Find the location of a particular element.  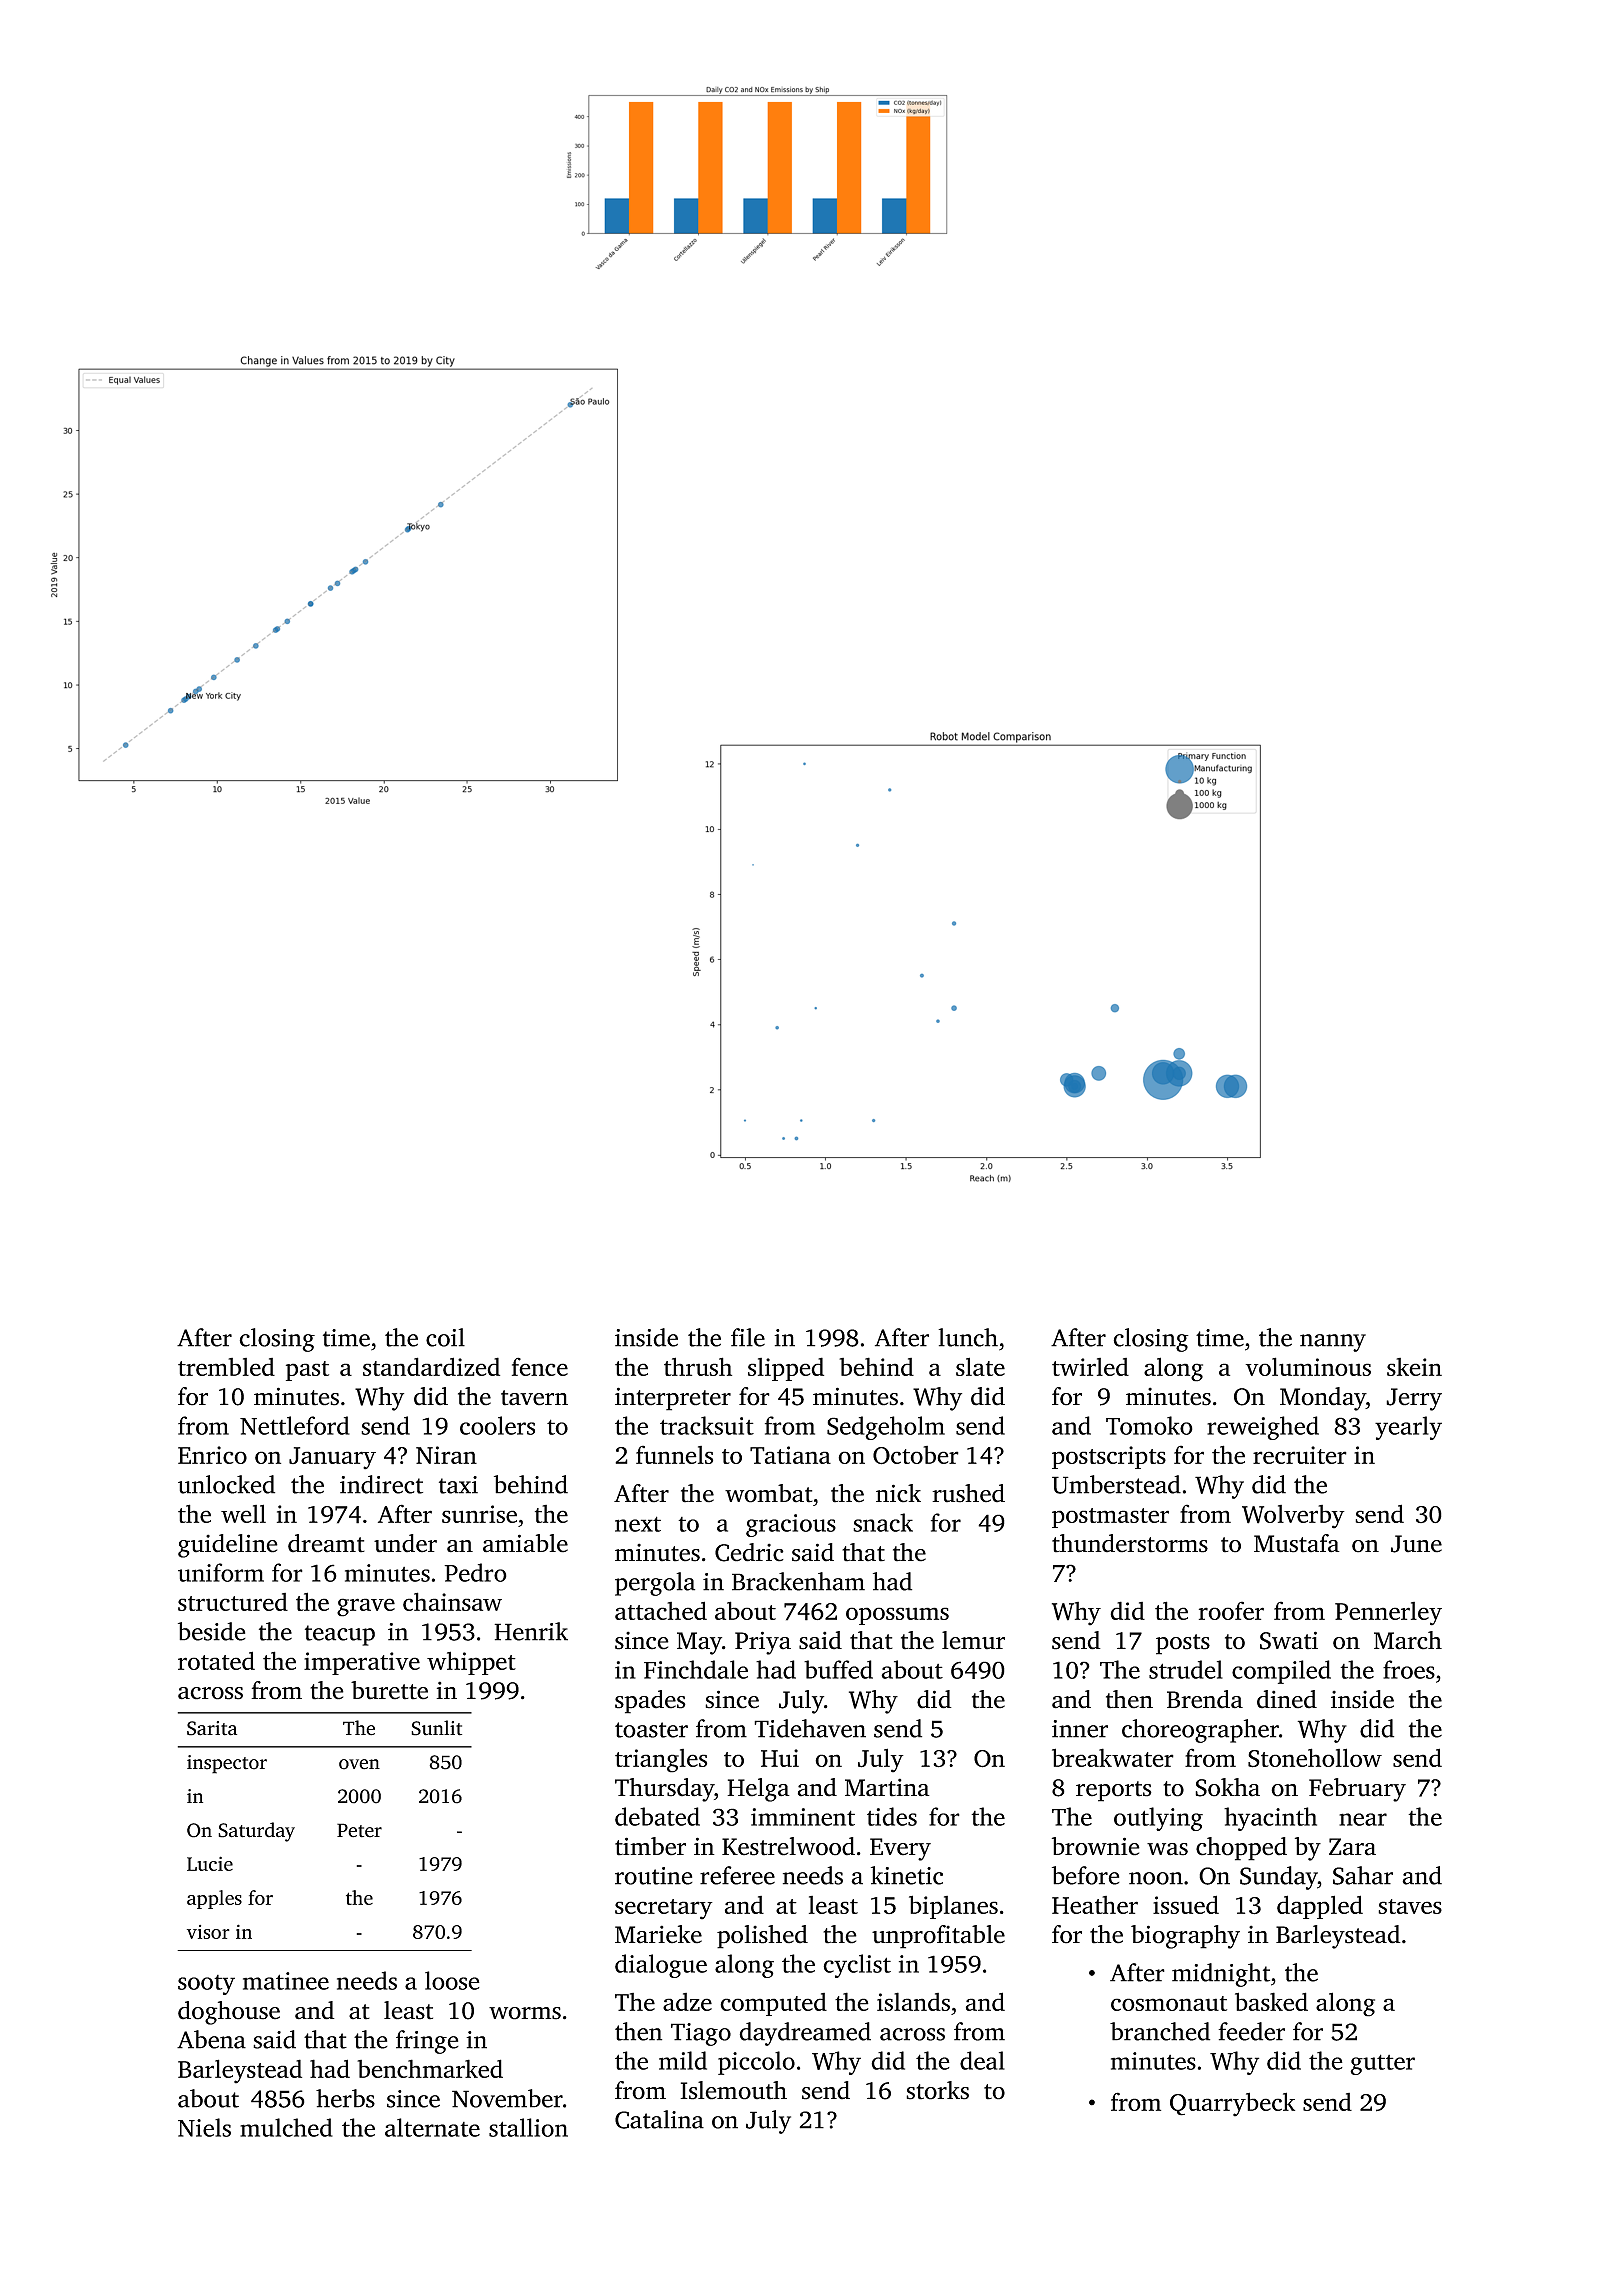

file is located at coordinates (748, 1337).
